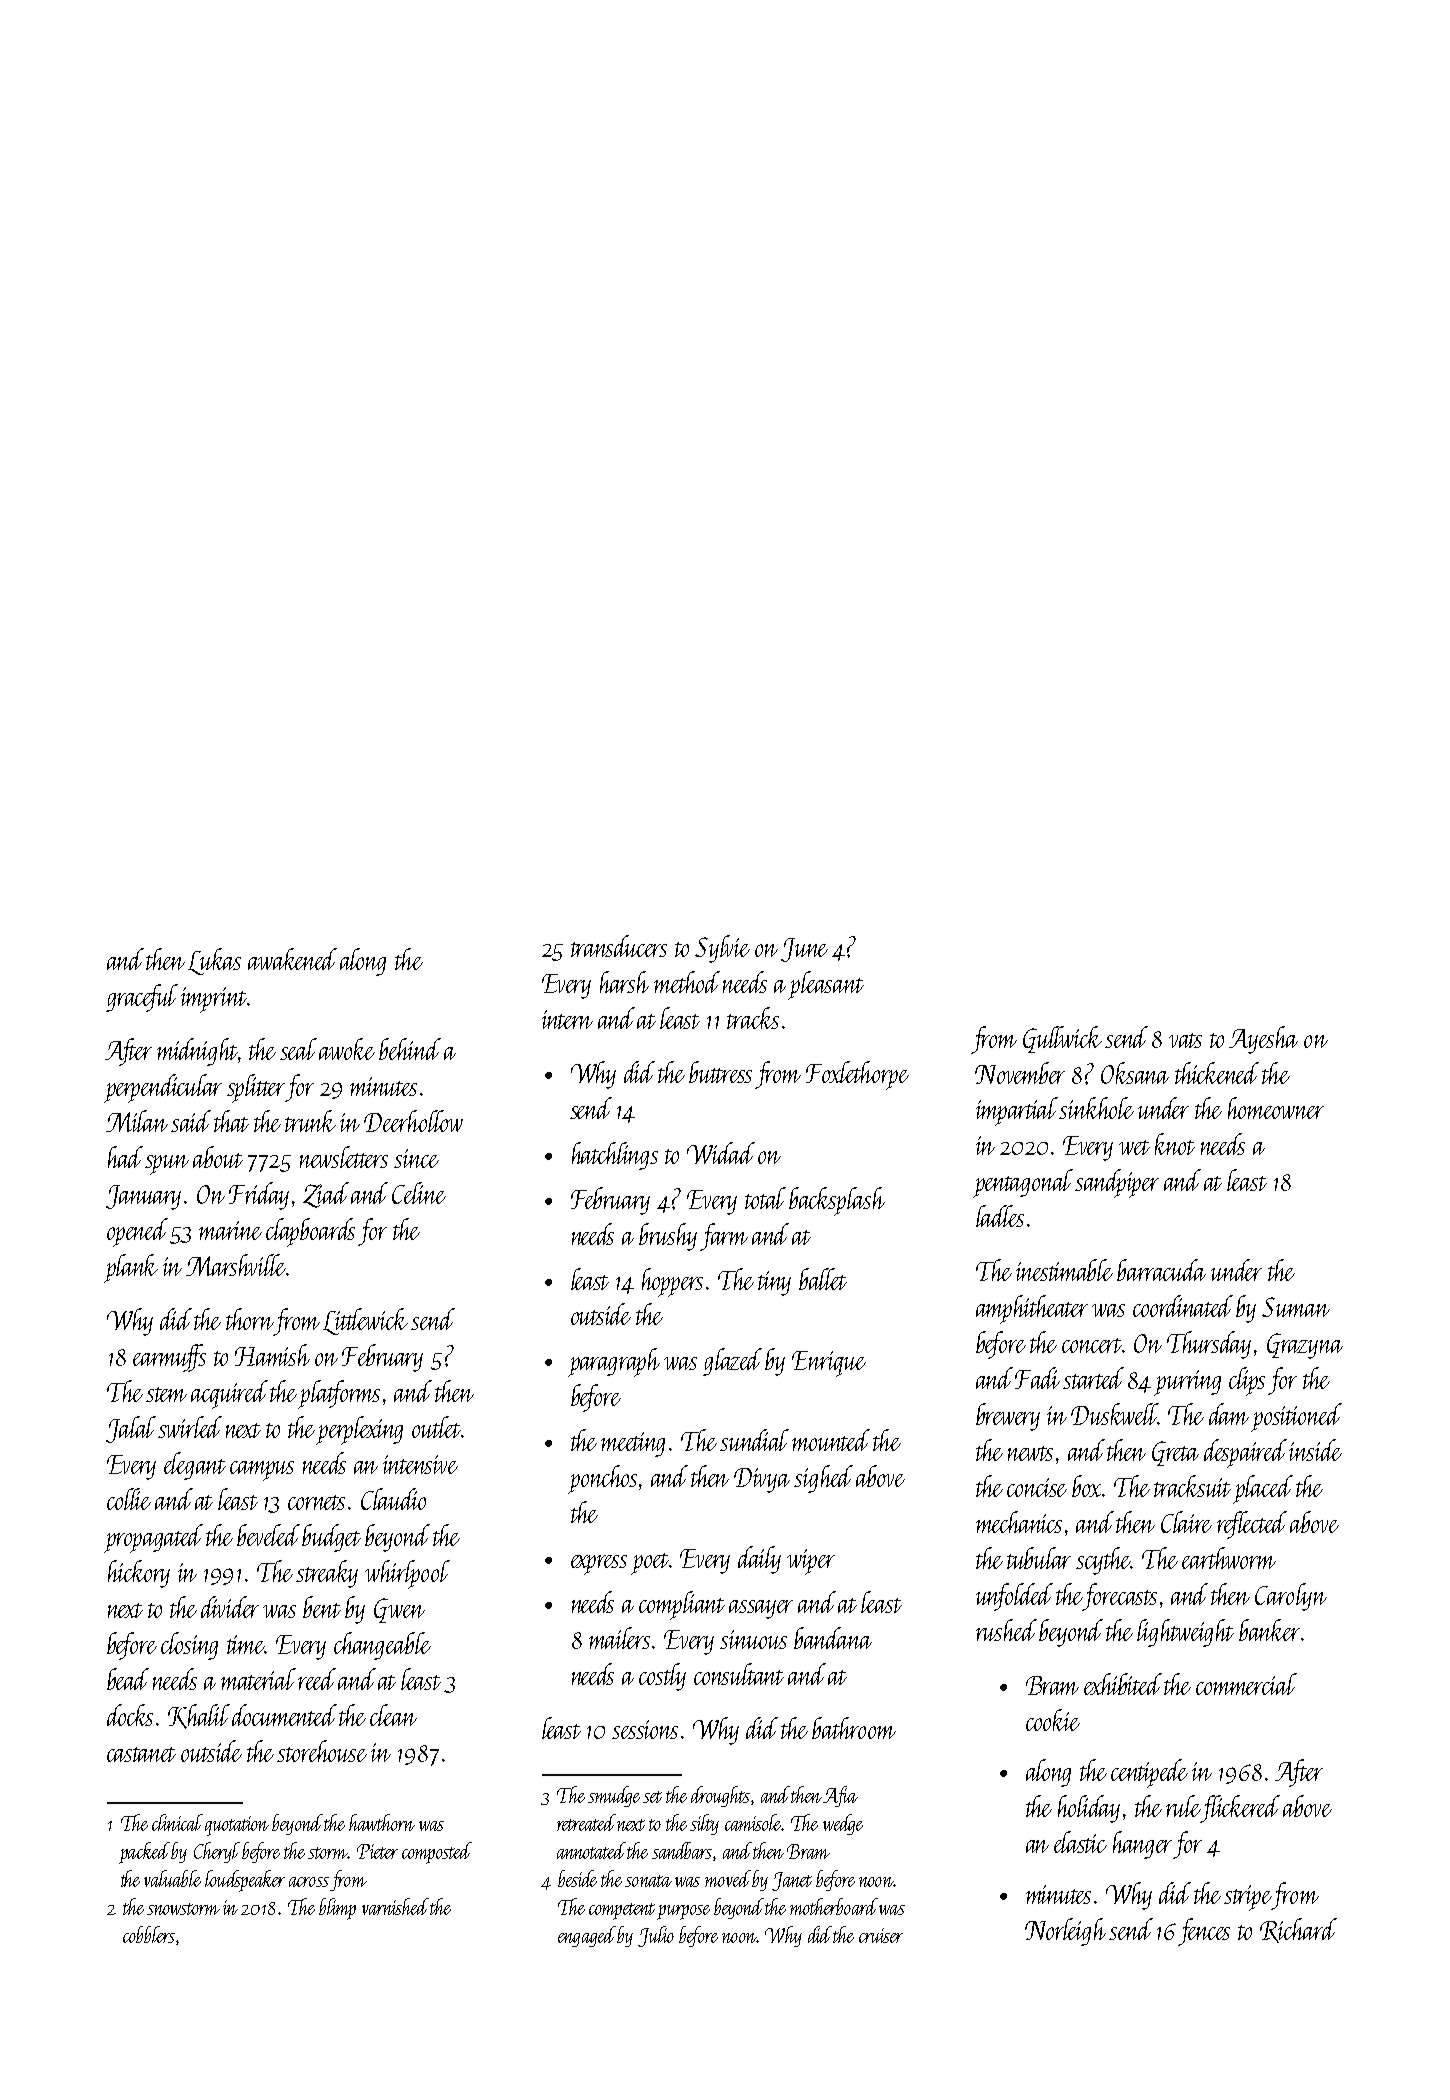 The image size is (1450, 2100). What do you see at coordinates (236, 1265) in the screenshot?
I see `Marshville` at bounding box center [236, 1265].
